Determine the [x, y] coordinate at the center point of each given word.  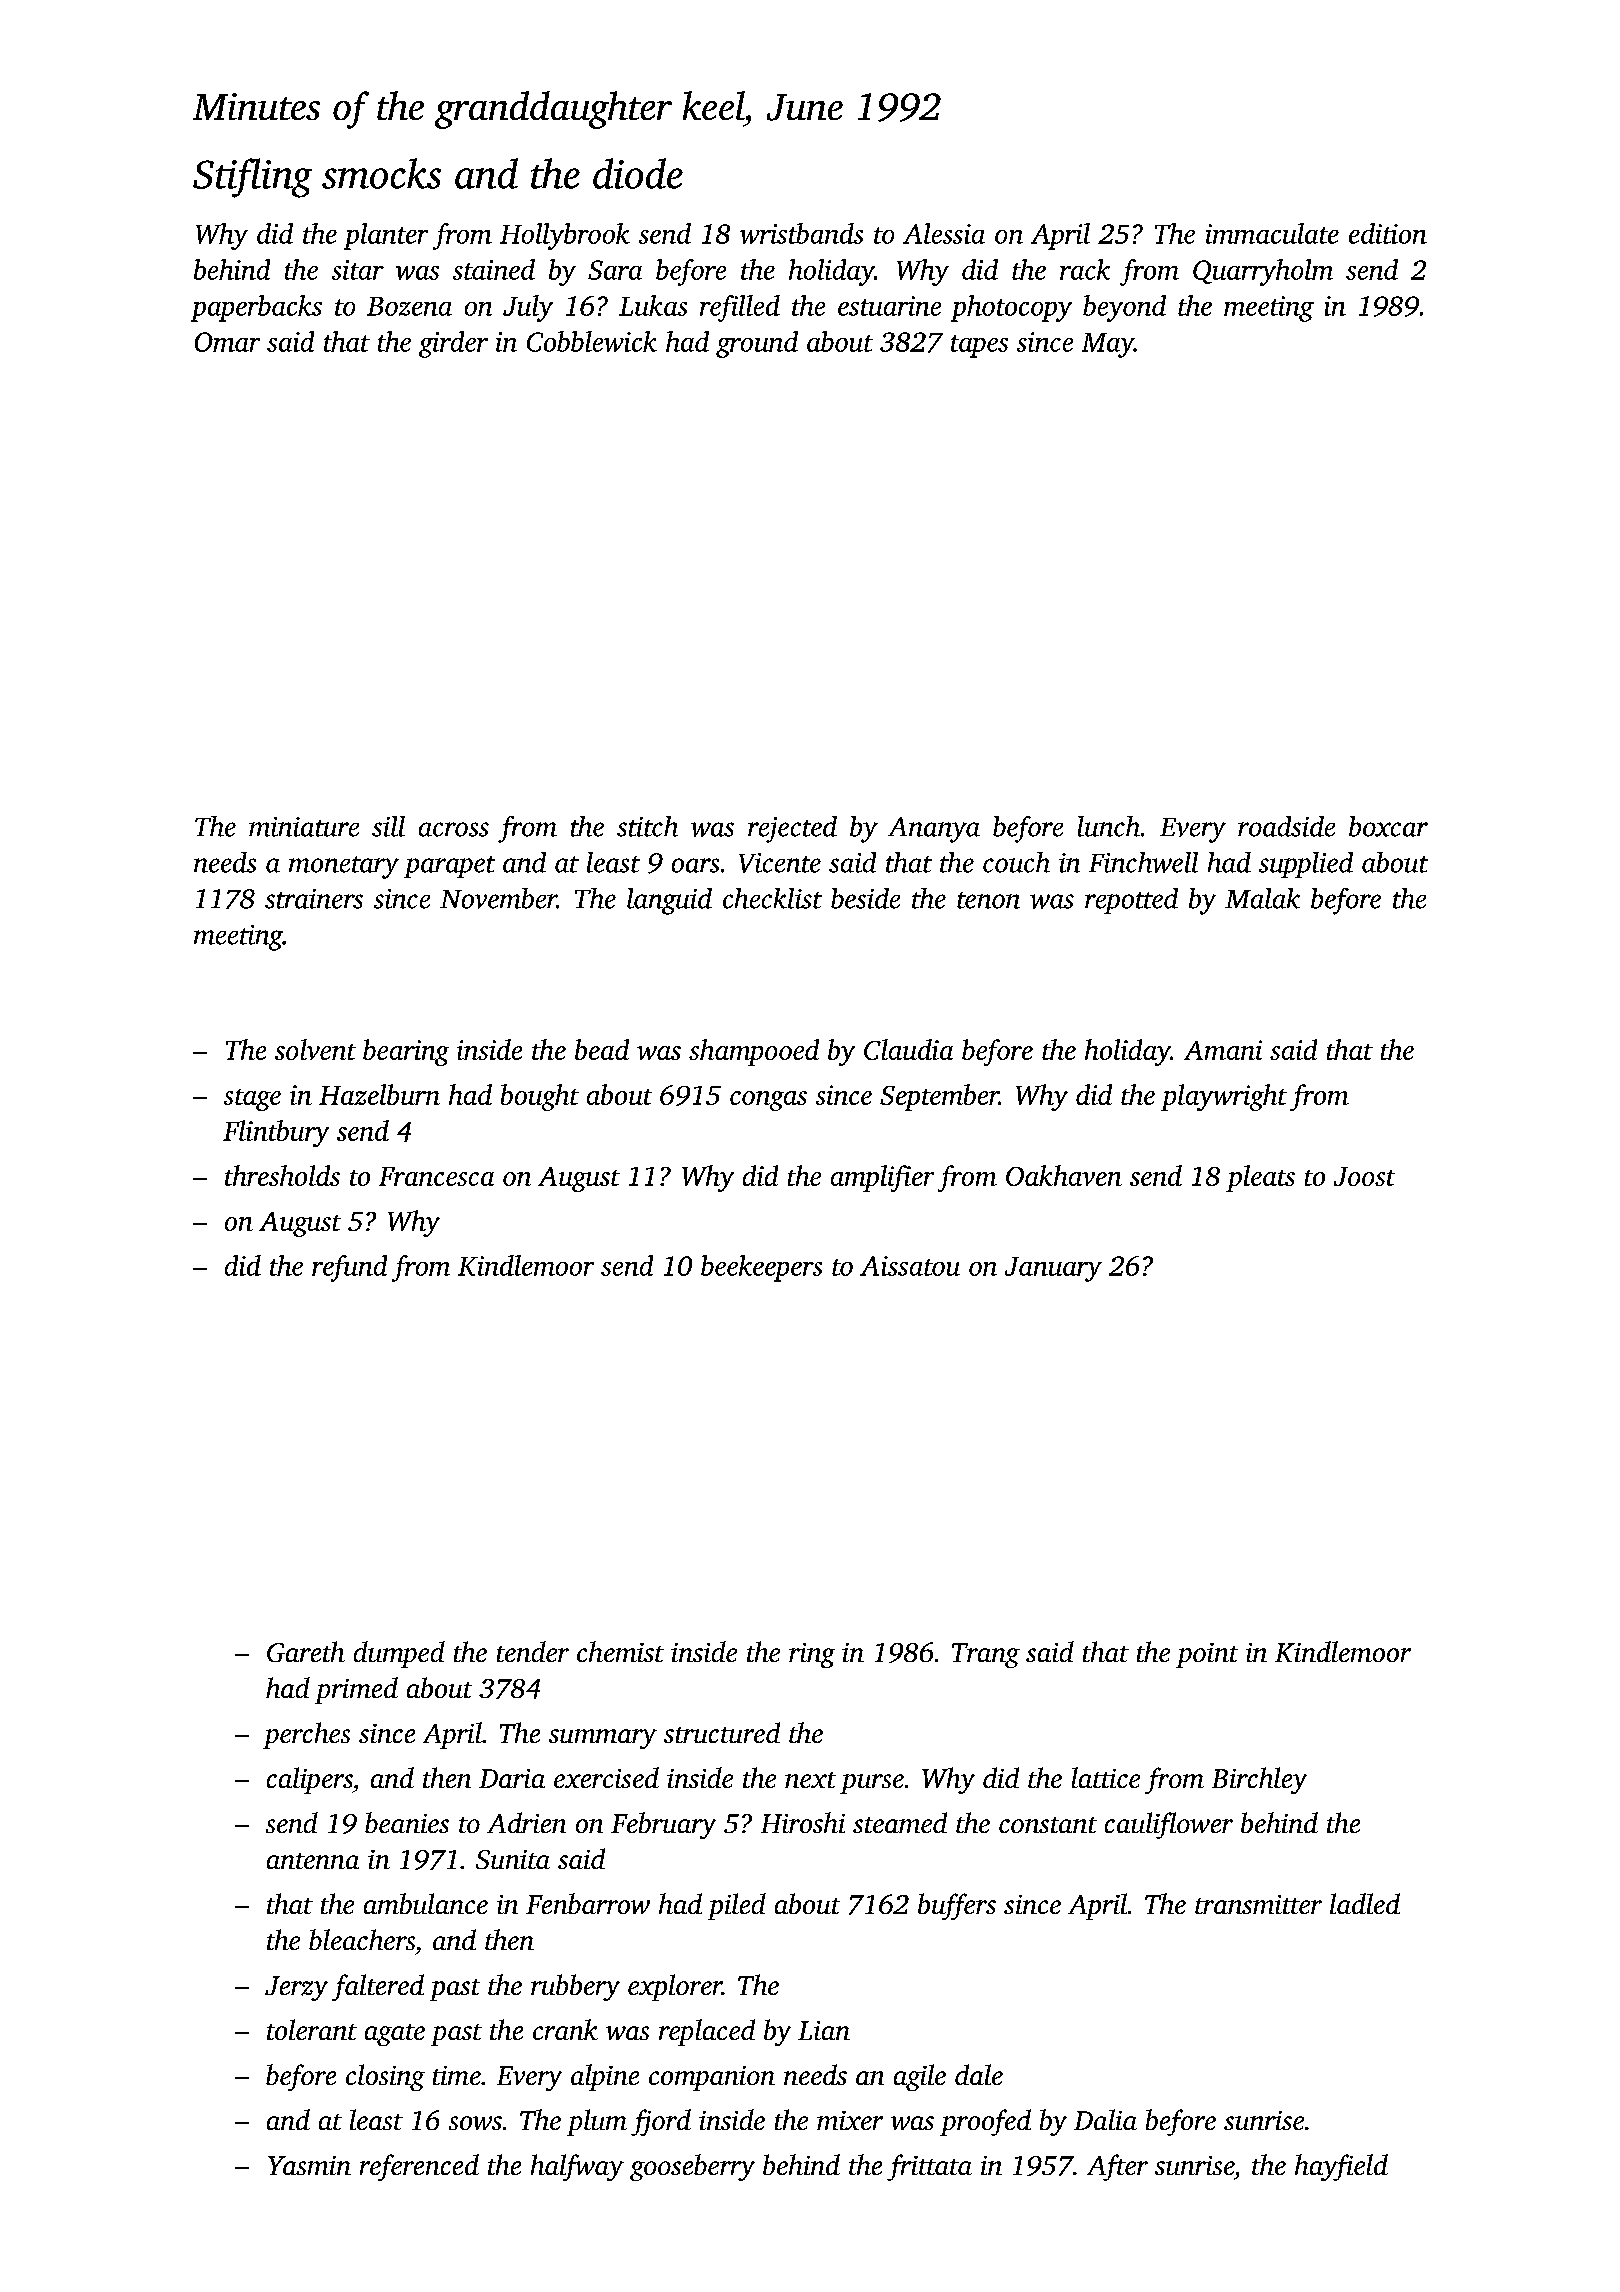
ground [757, 344]
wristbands [801, 233]
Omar [227, 342]
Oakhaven [1064, 1175]
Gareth [306, 1651]
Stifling [252, 178]
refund [349, 1268]
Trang [986, 1655]
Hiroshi [803, 1822]
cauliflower [1169, 1825]
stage [252, 1100]
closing [385, 2077]
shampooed [754, 1052]
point [1207, 1655]
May [1108, 345]
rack [1085, 269]
